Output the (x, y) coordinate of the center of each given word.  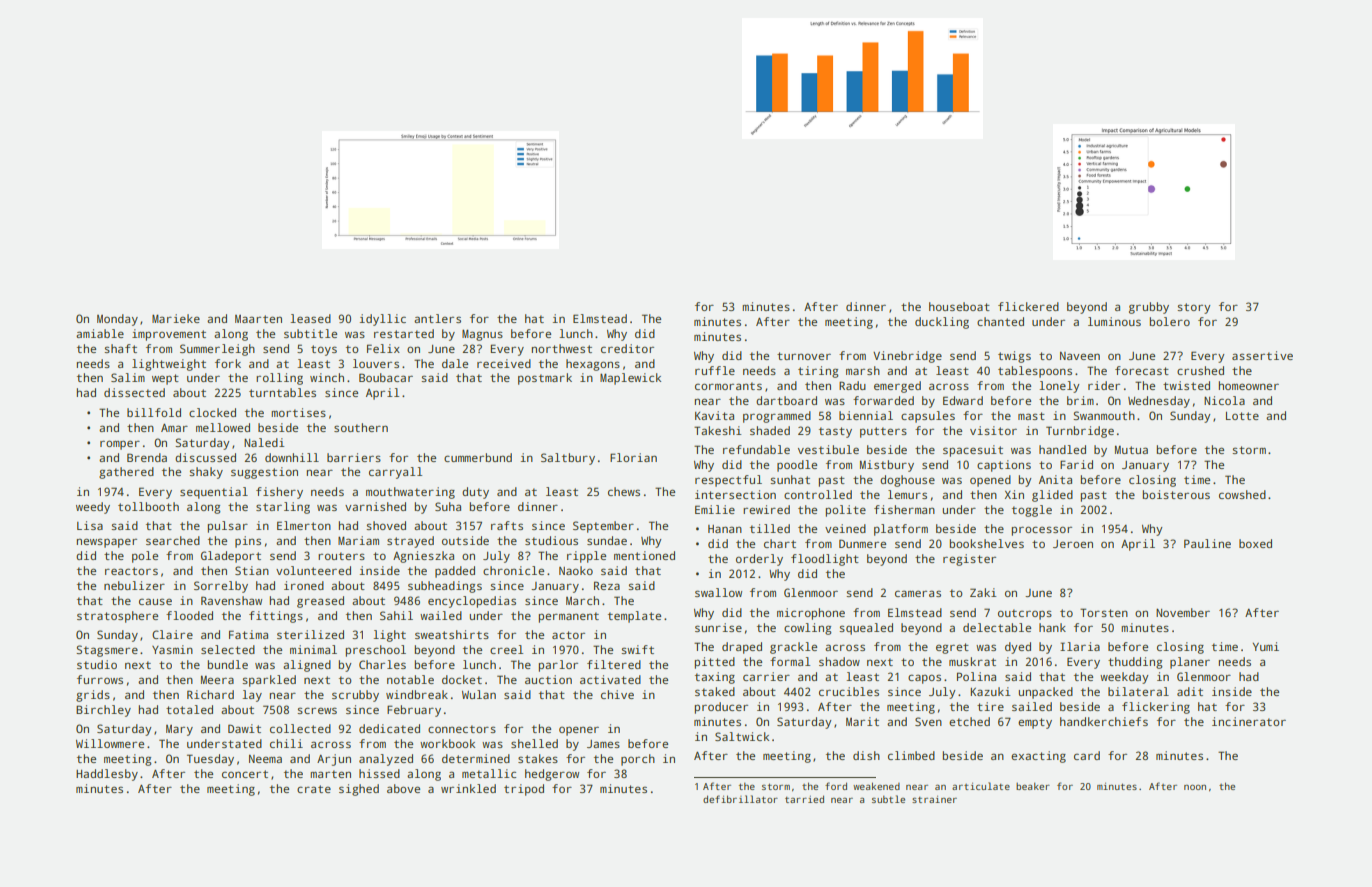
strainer (934, 799)
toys (324, 350)
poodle (797, 466)
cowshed (1242, 494)
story (1194, 308)
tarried (804, 799)
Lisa (90, 525)
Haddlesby (107, 775)
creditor (627, 348)
